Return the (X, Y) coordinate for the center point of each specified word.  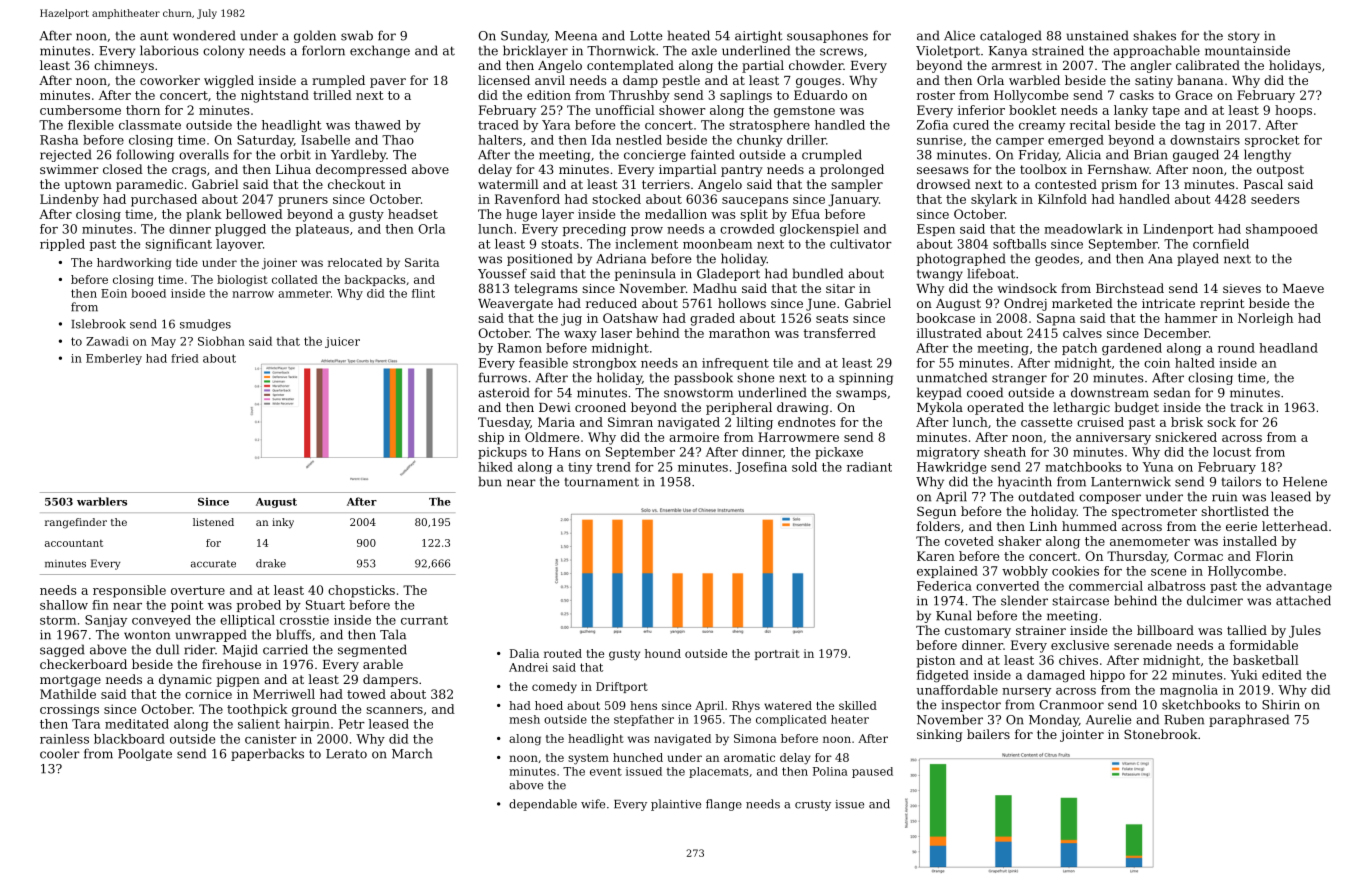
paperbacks (267, 754)
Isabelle (325, 140)
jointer (1082, 736)
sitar (840, 288)
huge (521, 215)
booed (148, 293)
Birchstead (1130, 288)
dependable (543, 805)
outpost (1280, 171)
